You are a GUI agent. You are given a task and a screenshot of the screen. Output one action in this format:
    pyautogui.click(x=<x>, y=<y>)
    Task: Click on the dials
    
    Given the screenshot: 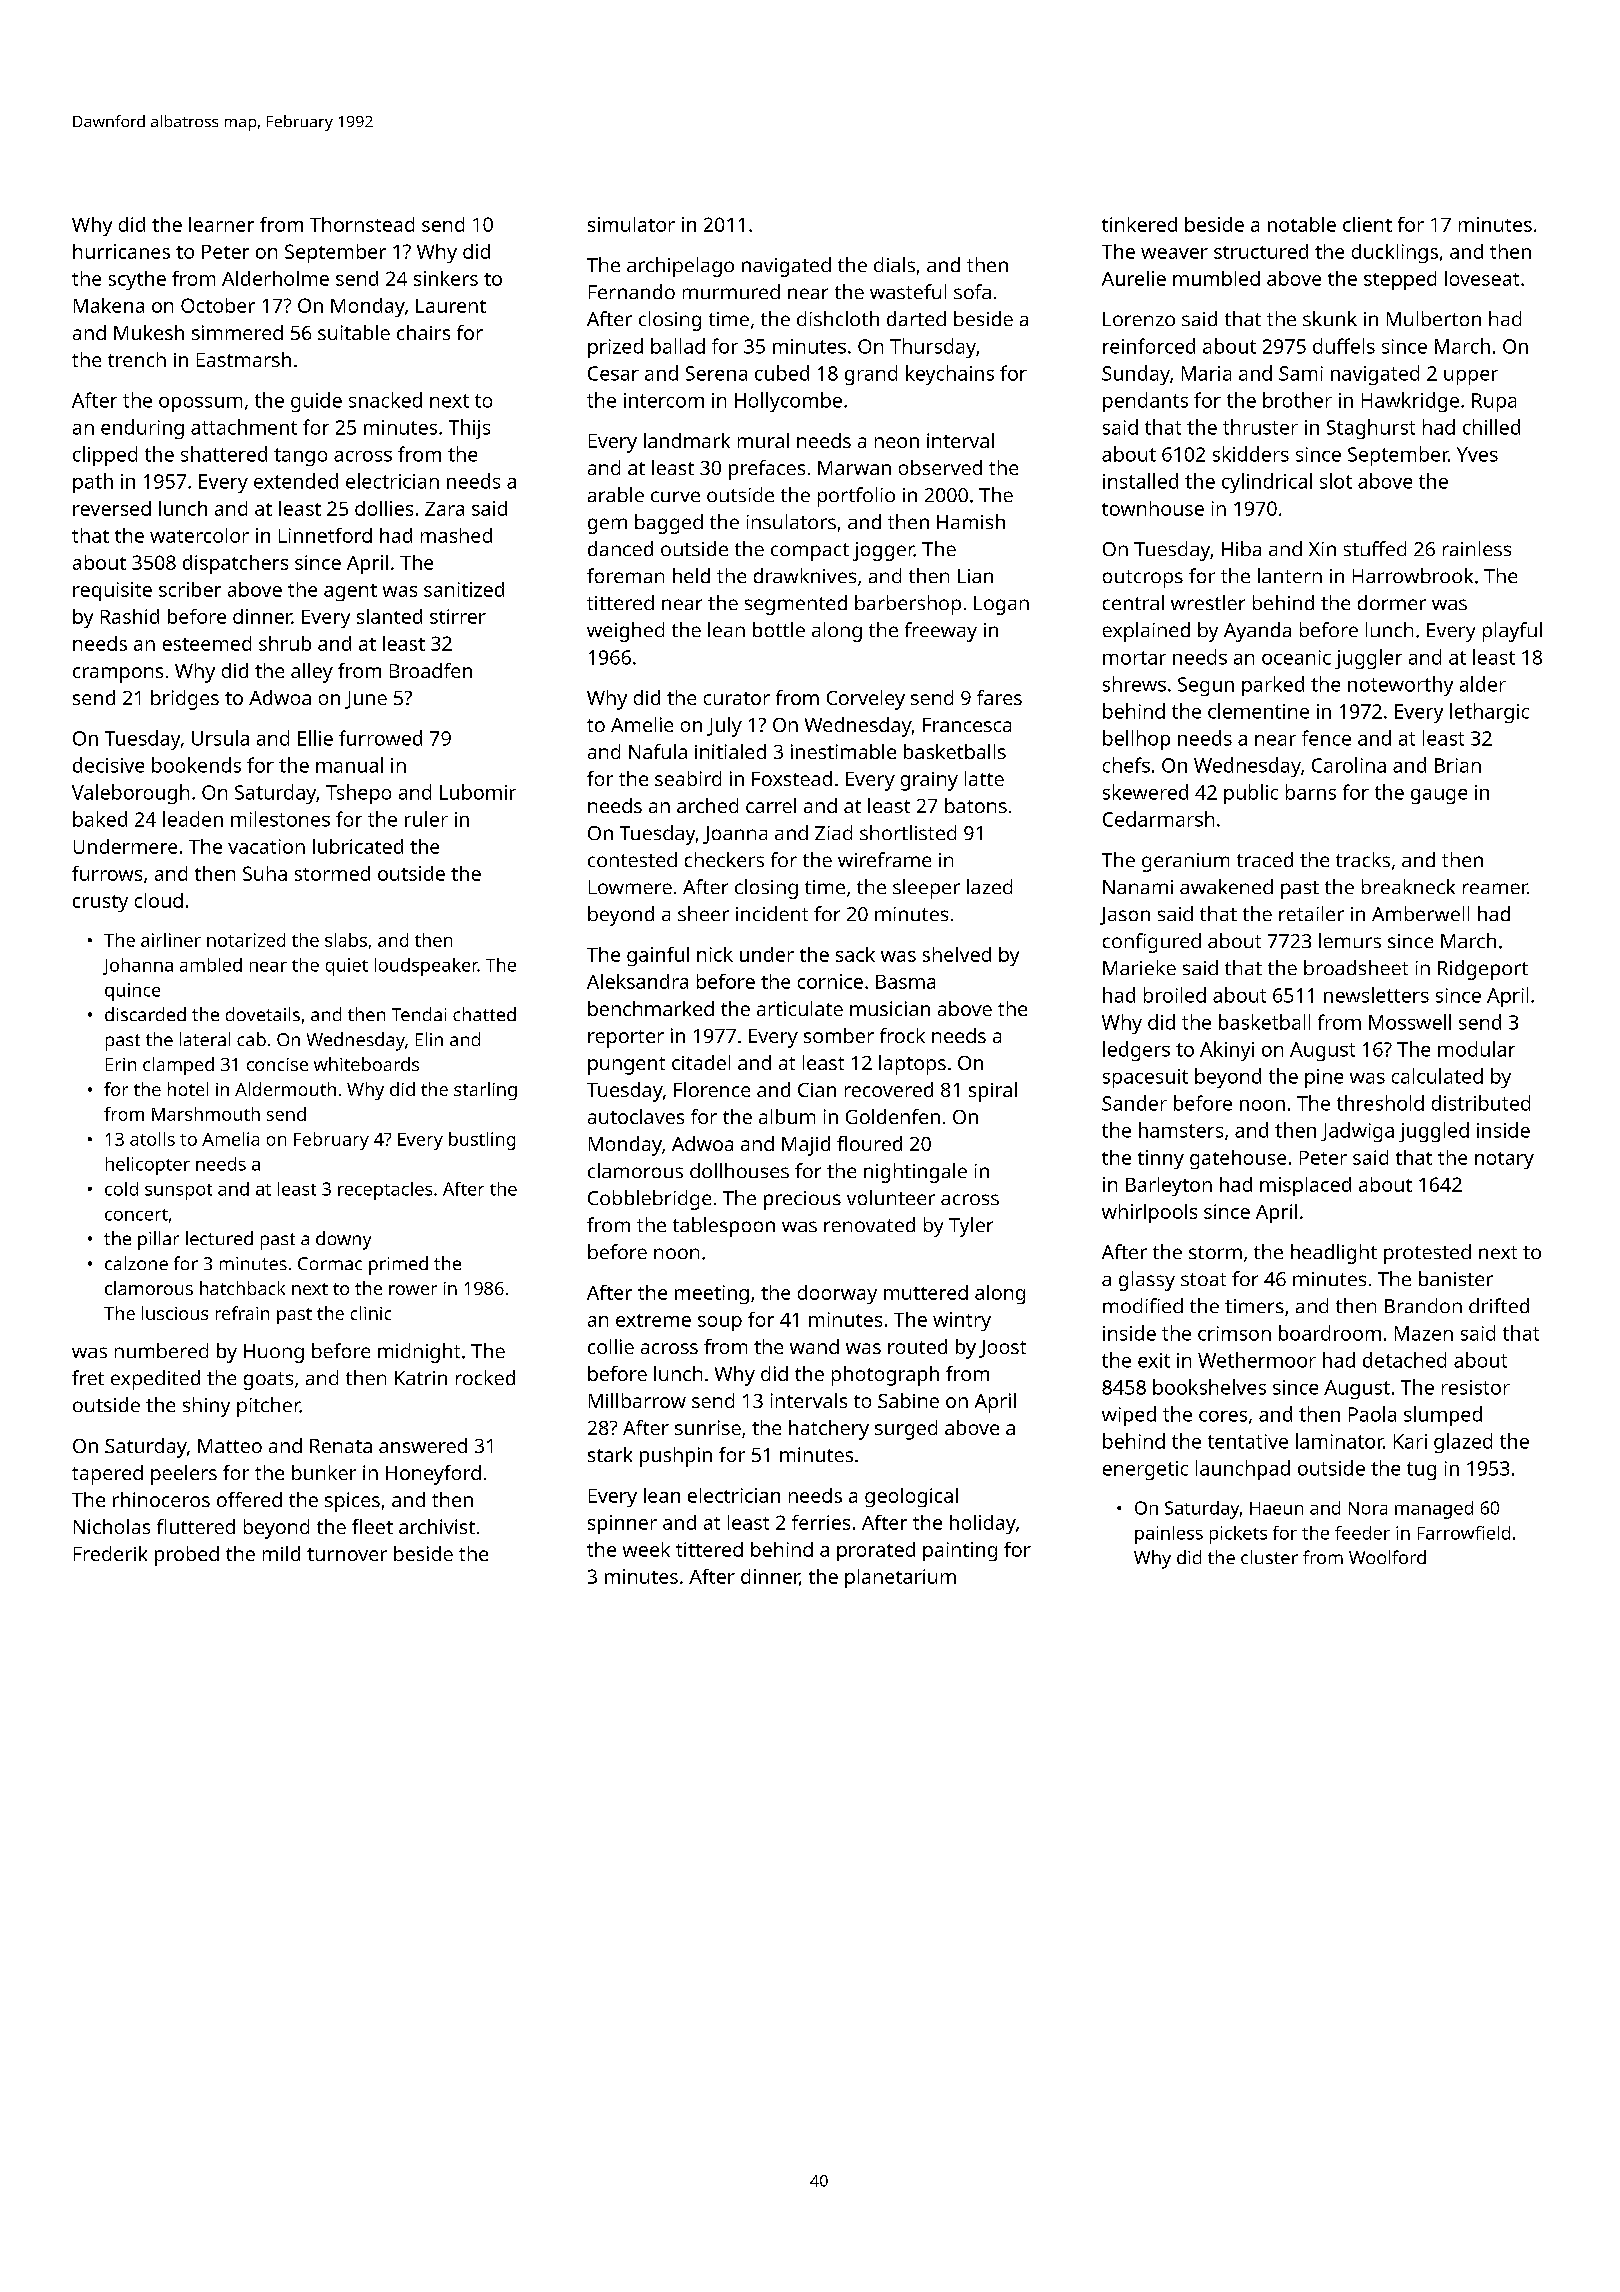 What is the action you would take?
    pyautogui.click(x=894, y=264)
